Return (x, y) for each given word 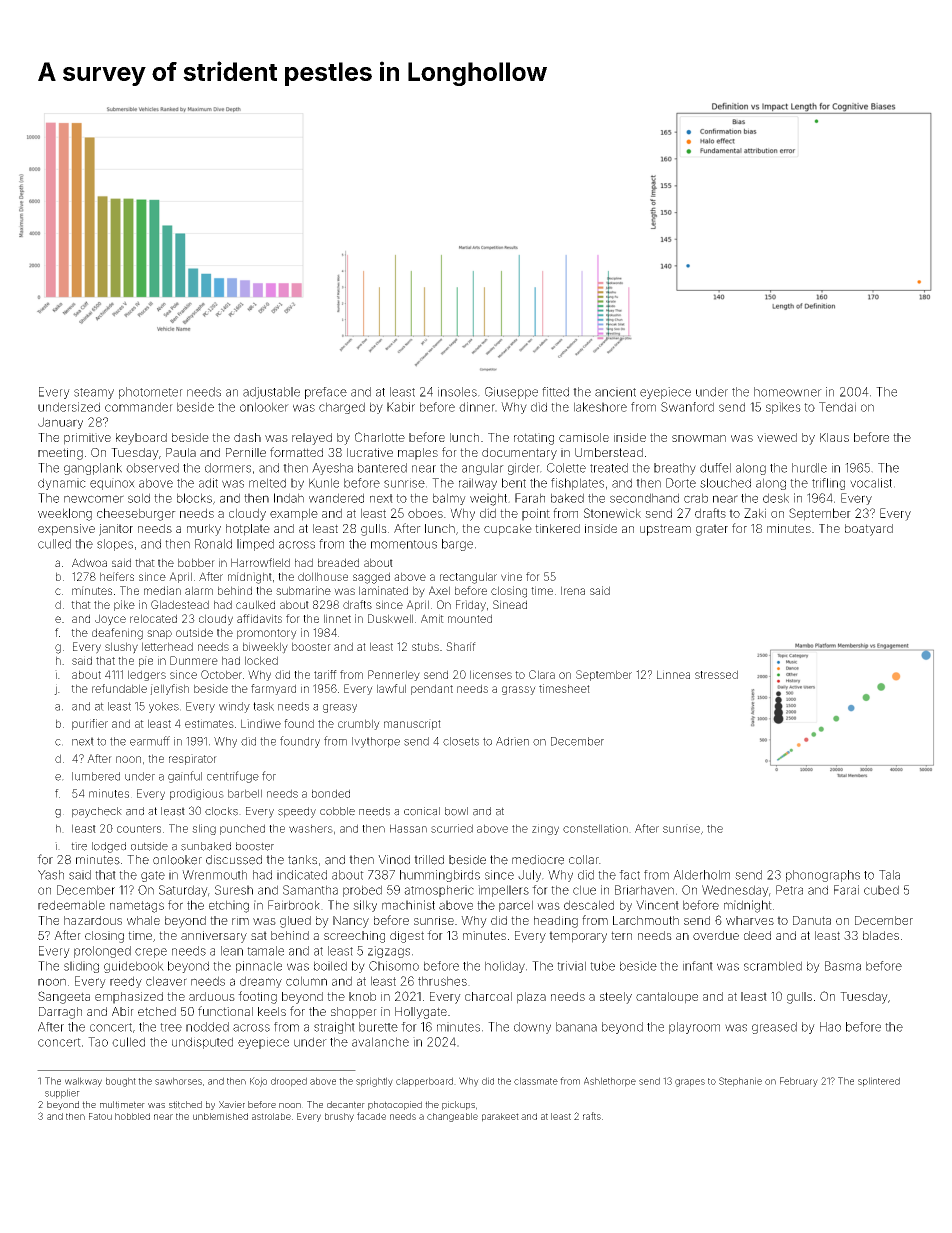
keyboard (141, 439)
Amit (432, 618)
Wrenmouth (214, 875)
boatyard (869, 530)
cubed (881, 890)
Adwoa (89, 562)
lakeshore (600, 407)
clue (584, 890)
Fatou (100, 1116)
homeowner (788, 392)
